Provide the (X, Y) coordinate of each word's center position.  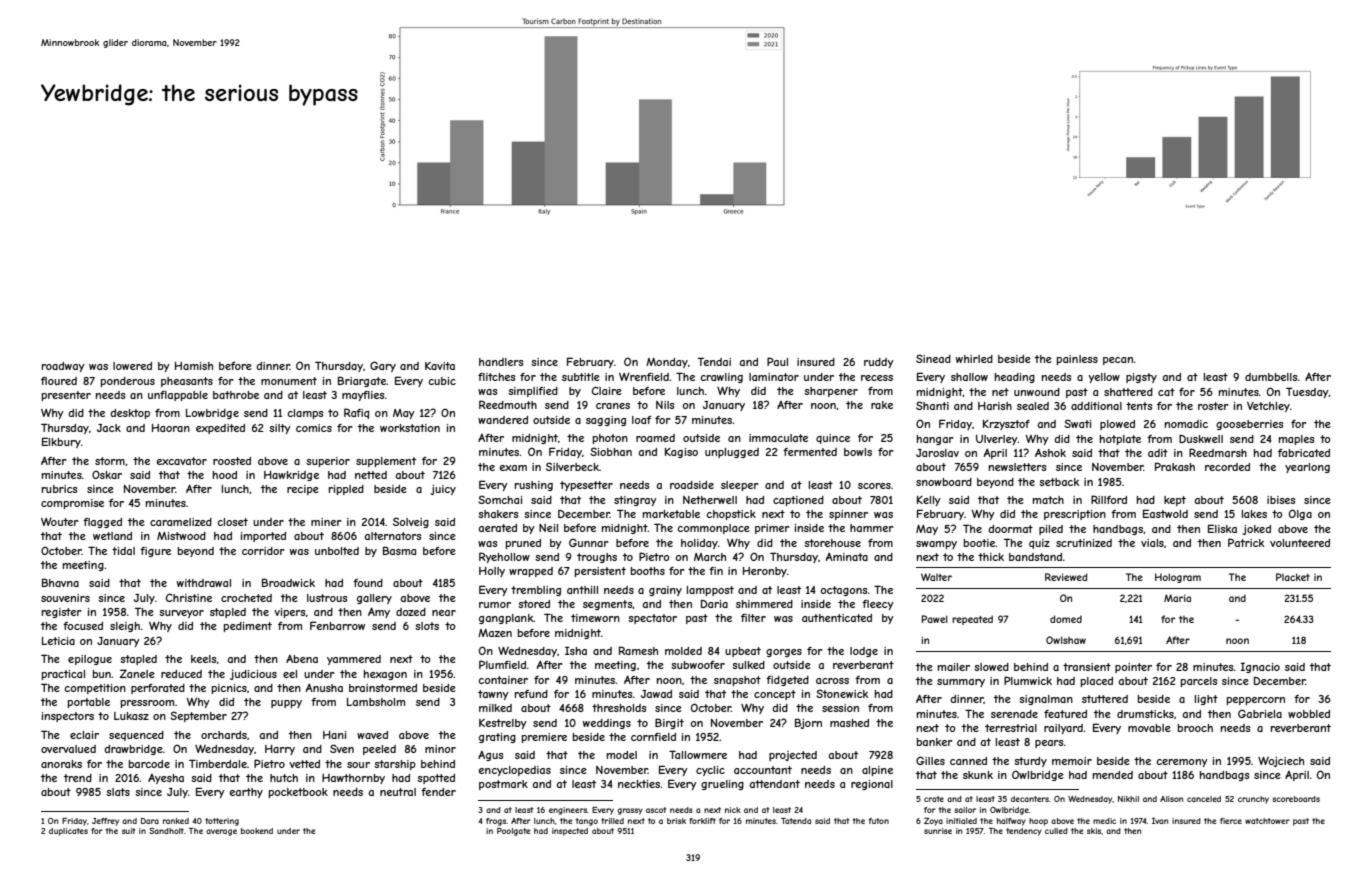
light (1206, 700)
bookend (257, 831)
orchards (224, 735)
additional (1096, 406)
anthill (582, 590)
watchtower (1267, 821)
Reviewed (1066, 577)
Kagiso (681, 453)
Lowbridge (212, 414)
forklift (702, 821)
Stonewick (842, 693)
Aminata (847, 556)
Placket (1293, 577)
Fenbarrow (337, 625)
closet (232, 522)
